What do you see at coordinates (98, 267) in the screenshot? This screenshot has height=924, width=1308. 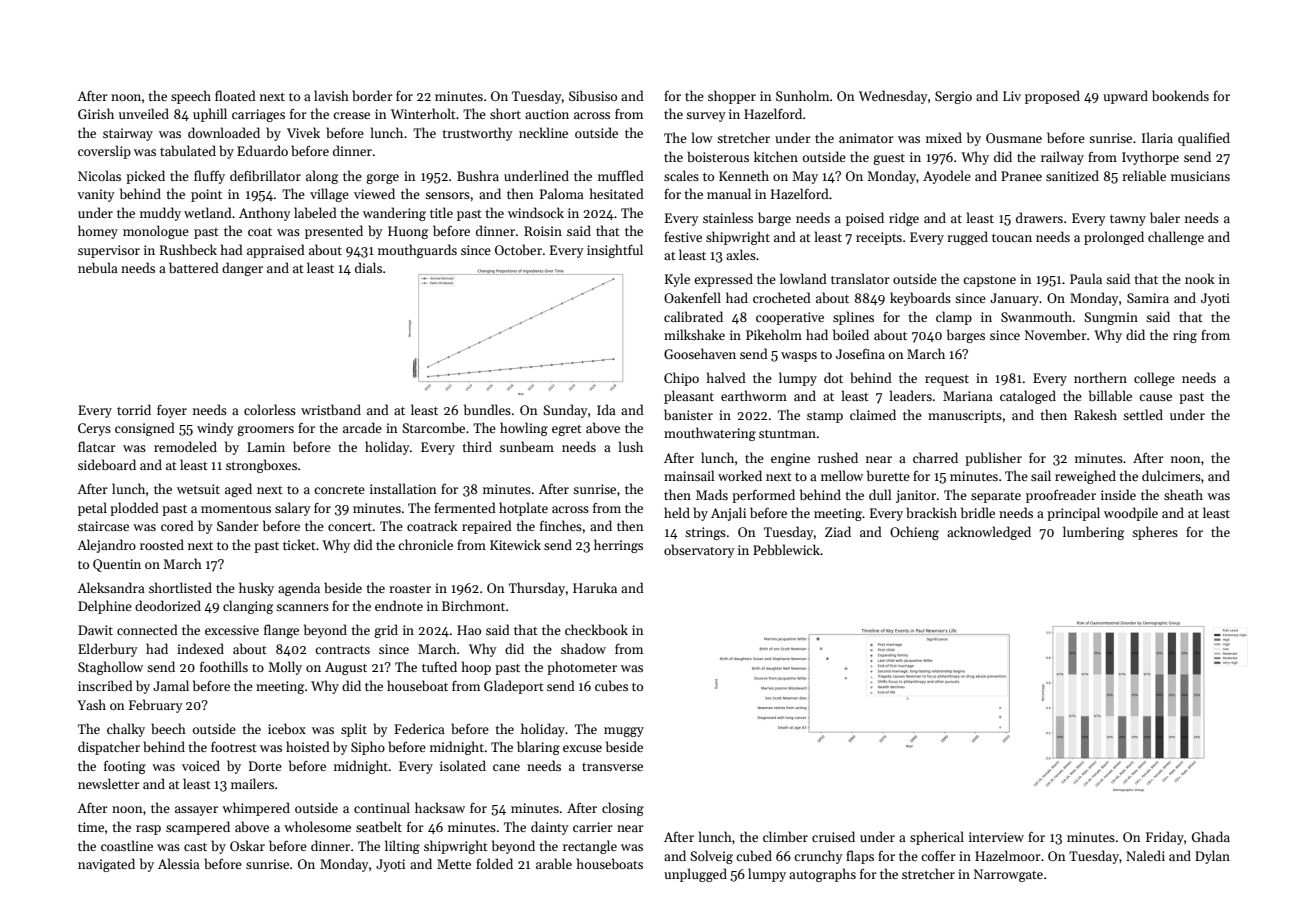 I see `nebula` at bounding box center [98, 267].
